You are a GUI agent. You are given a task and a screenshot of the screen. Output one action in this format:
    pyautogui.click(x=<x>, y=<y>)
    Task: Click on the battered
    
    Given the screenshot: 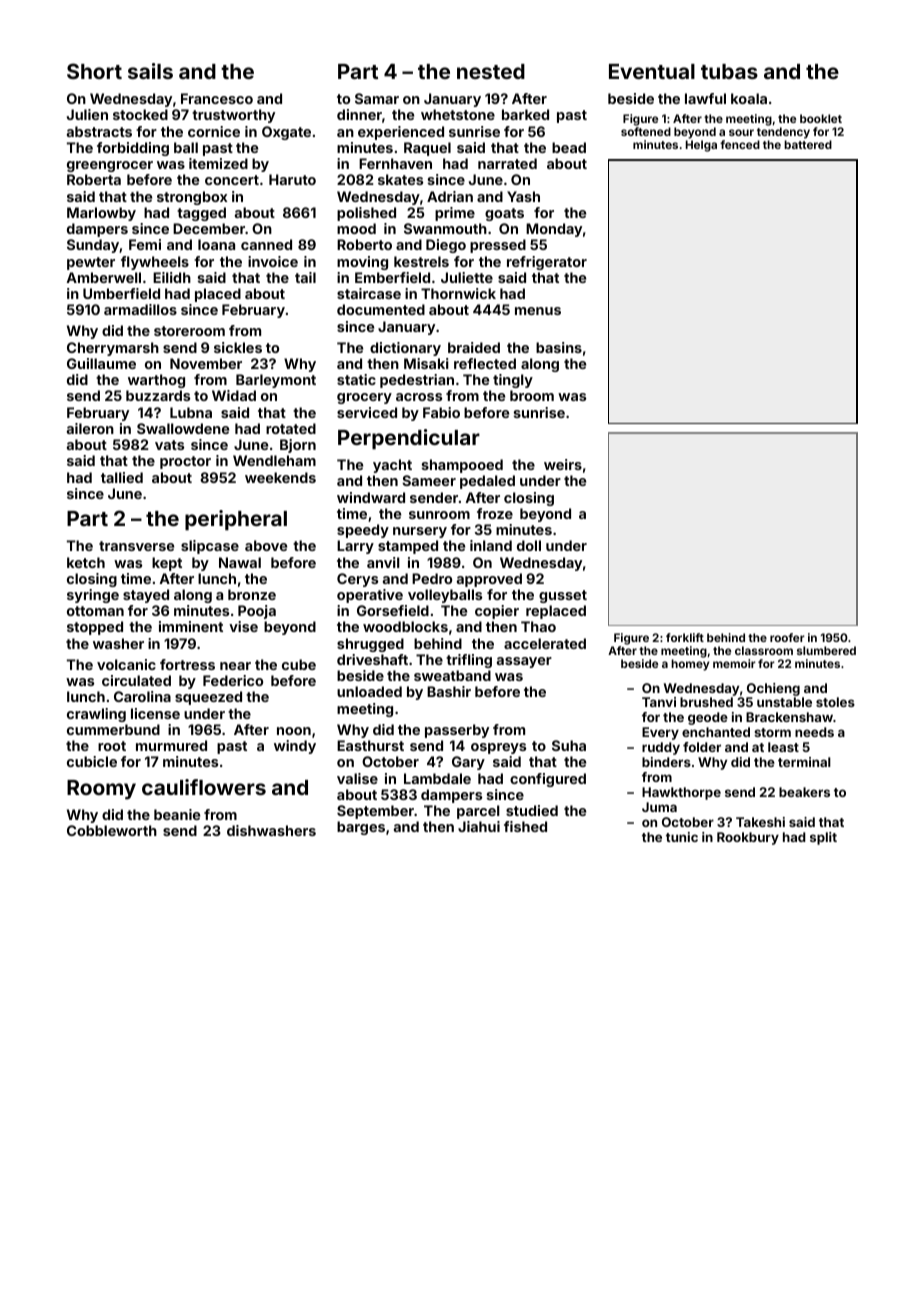 What is the action you would take?
    pyautogui.click(x=808, y=144)
